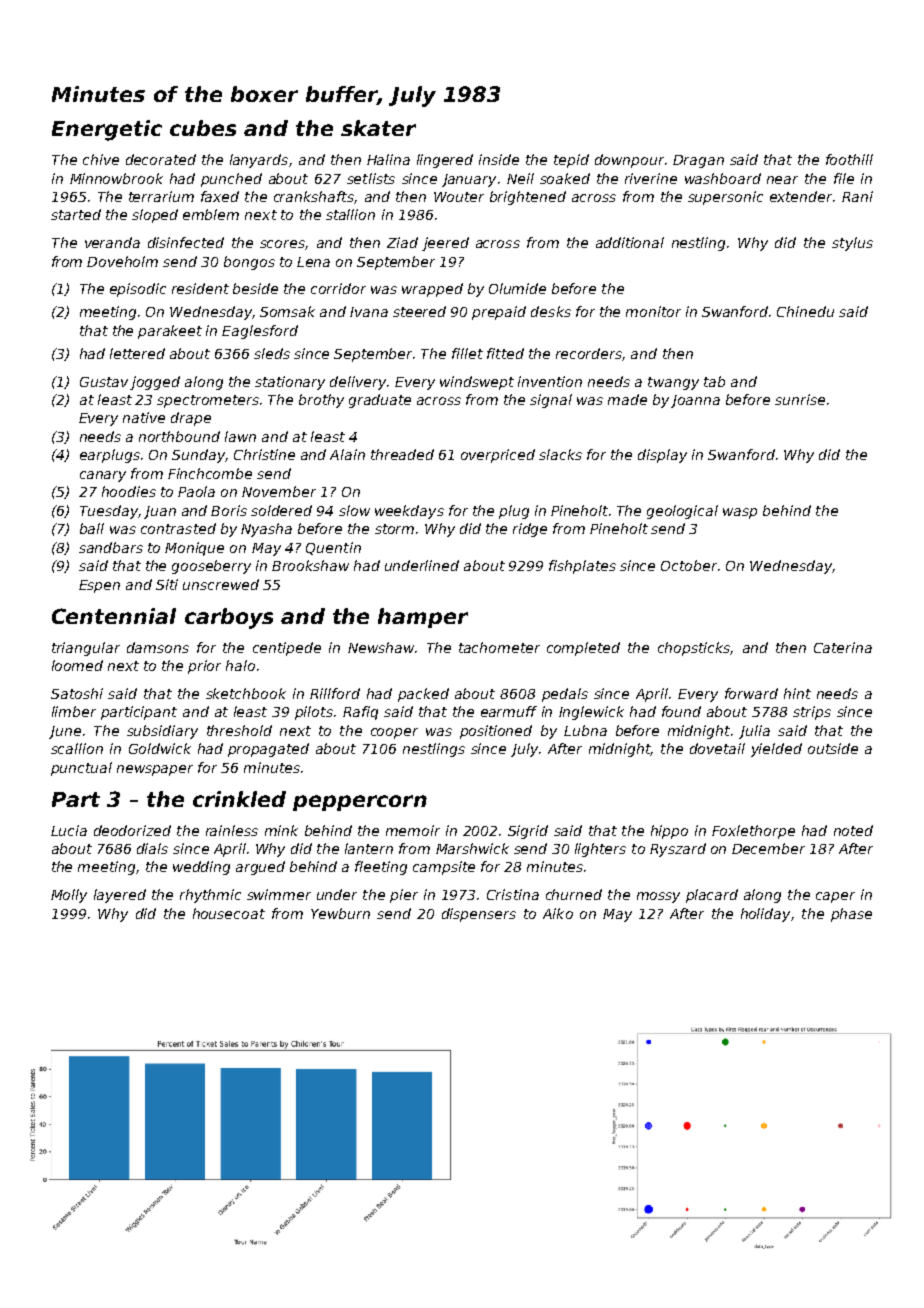 The width and height of the screenshot is (924, 1308). I want to click on dispensers, so click(479, 915).
